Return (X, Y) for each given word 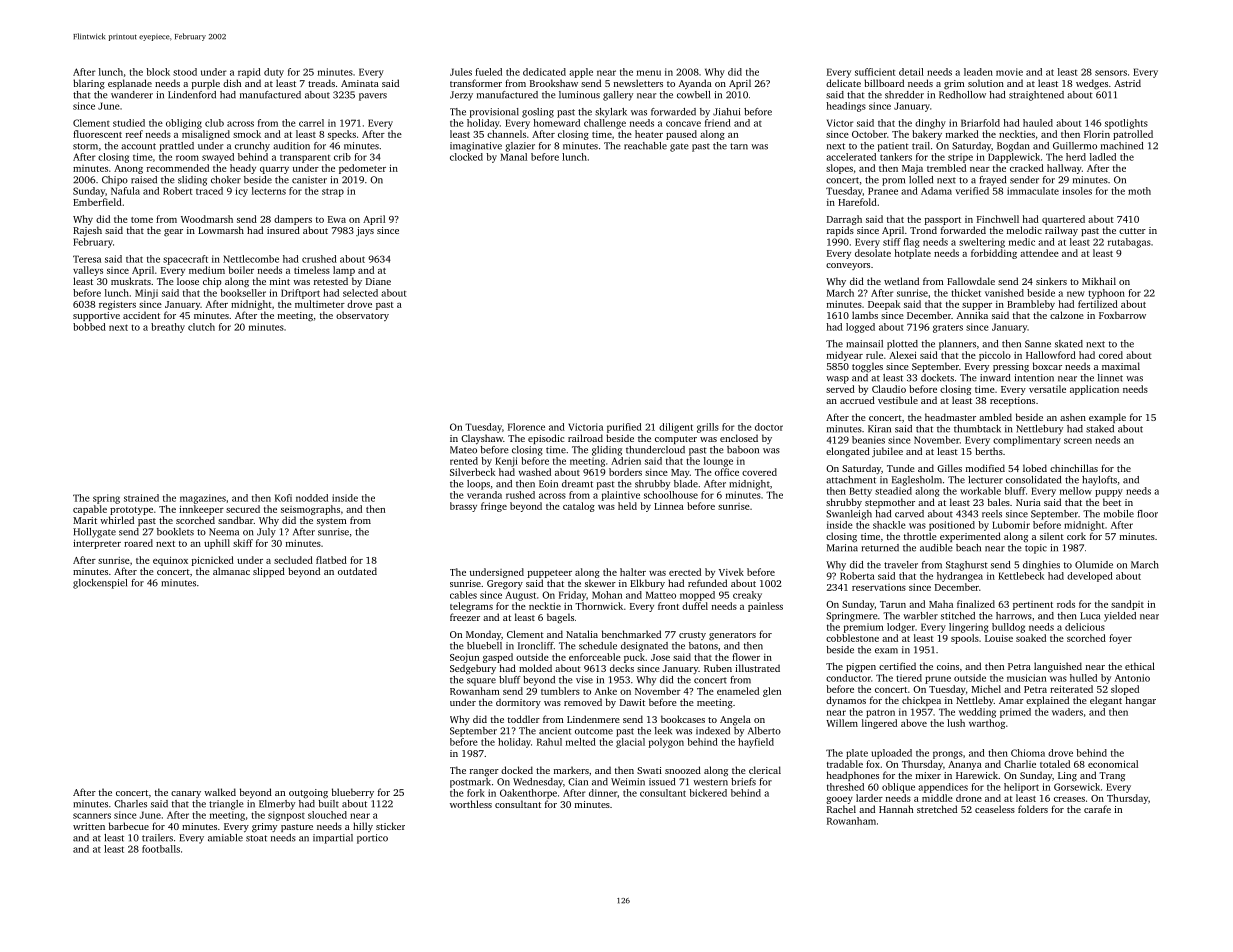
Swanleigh (849, 515)
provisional (494, 113)
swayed (218, 158)
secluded (293, 560)
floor (1147, 514)
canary (186, 794)
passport (943, 221)
